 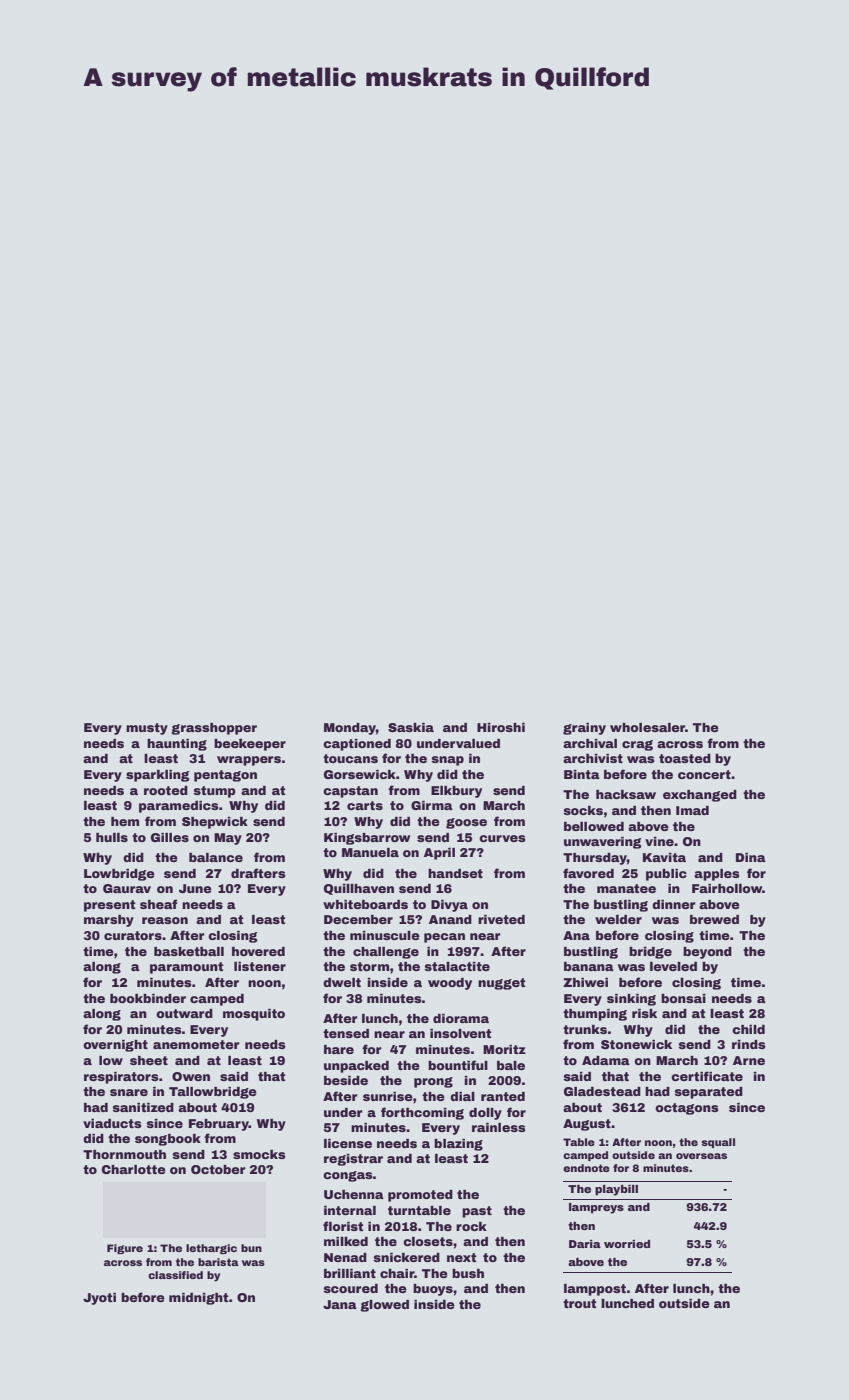 What do you see at coordinates (460, 1033) in the screenshot?
I see `insolvent` at bounding box center [460, 1033].
